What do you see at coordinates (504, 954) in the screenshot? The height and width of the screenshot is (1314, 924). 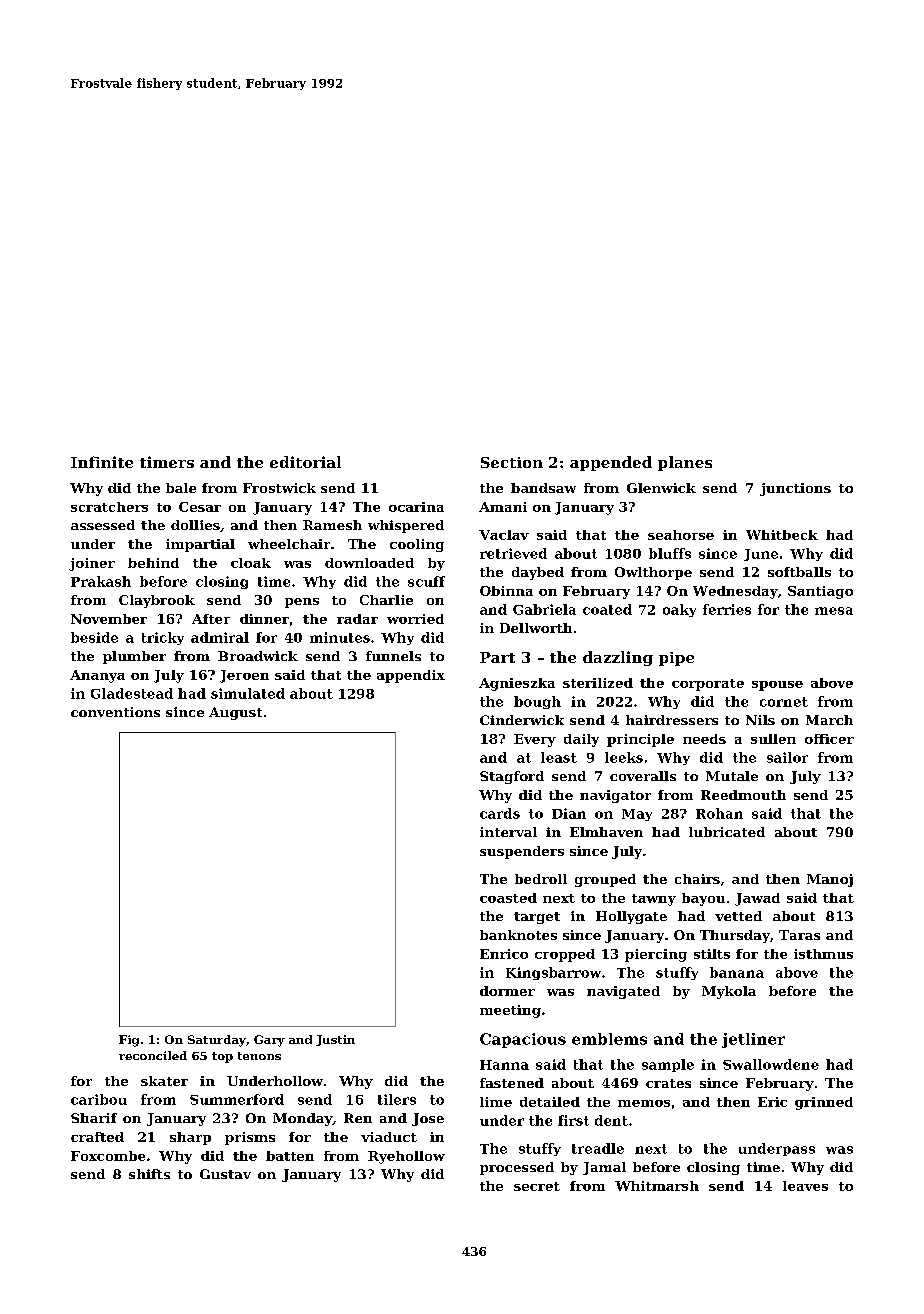 I see `Enrico` at bounding box center [504, 954].
